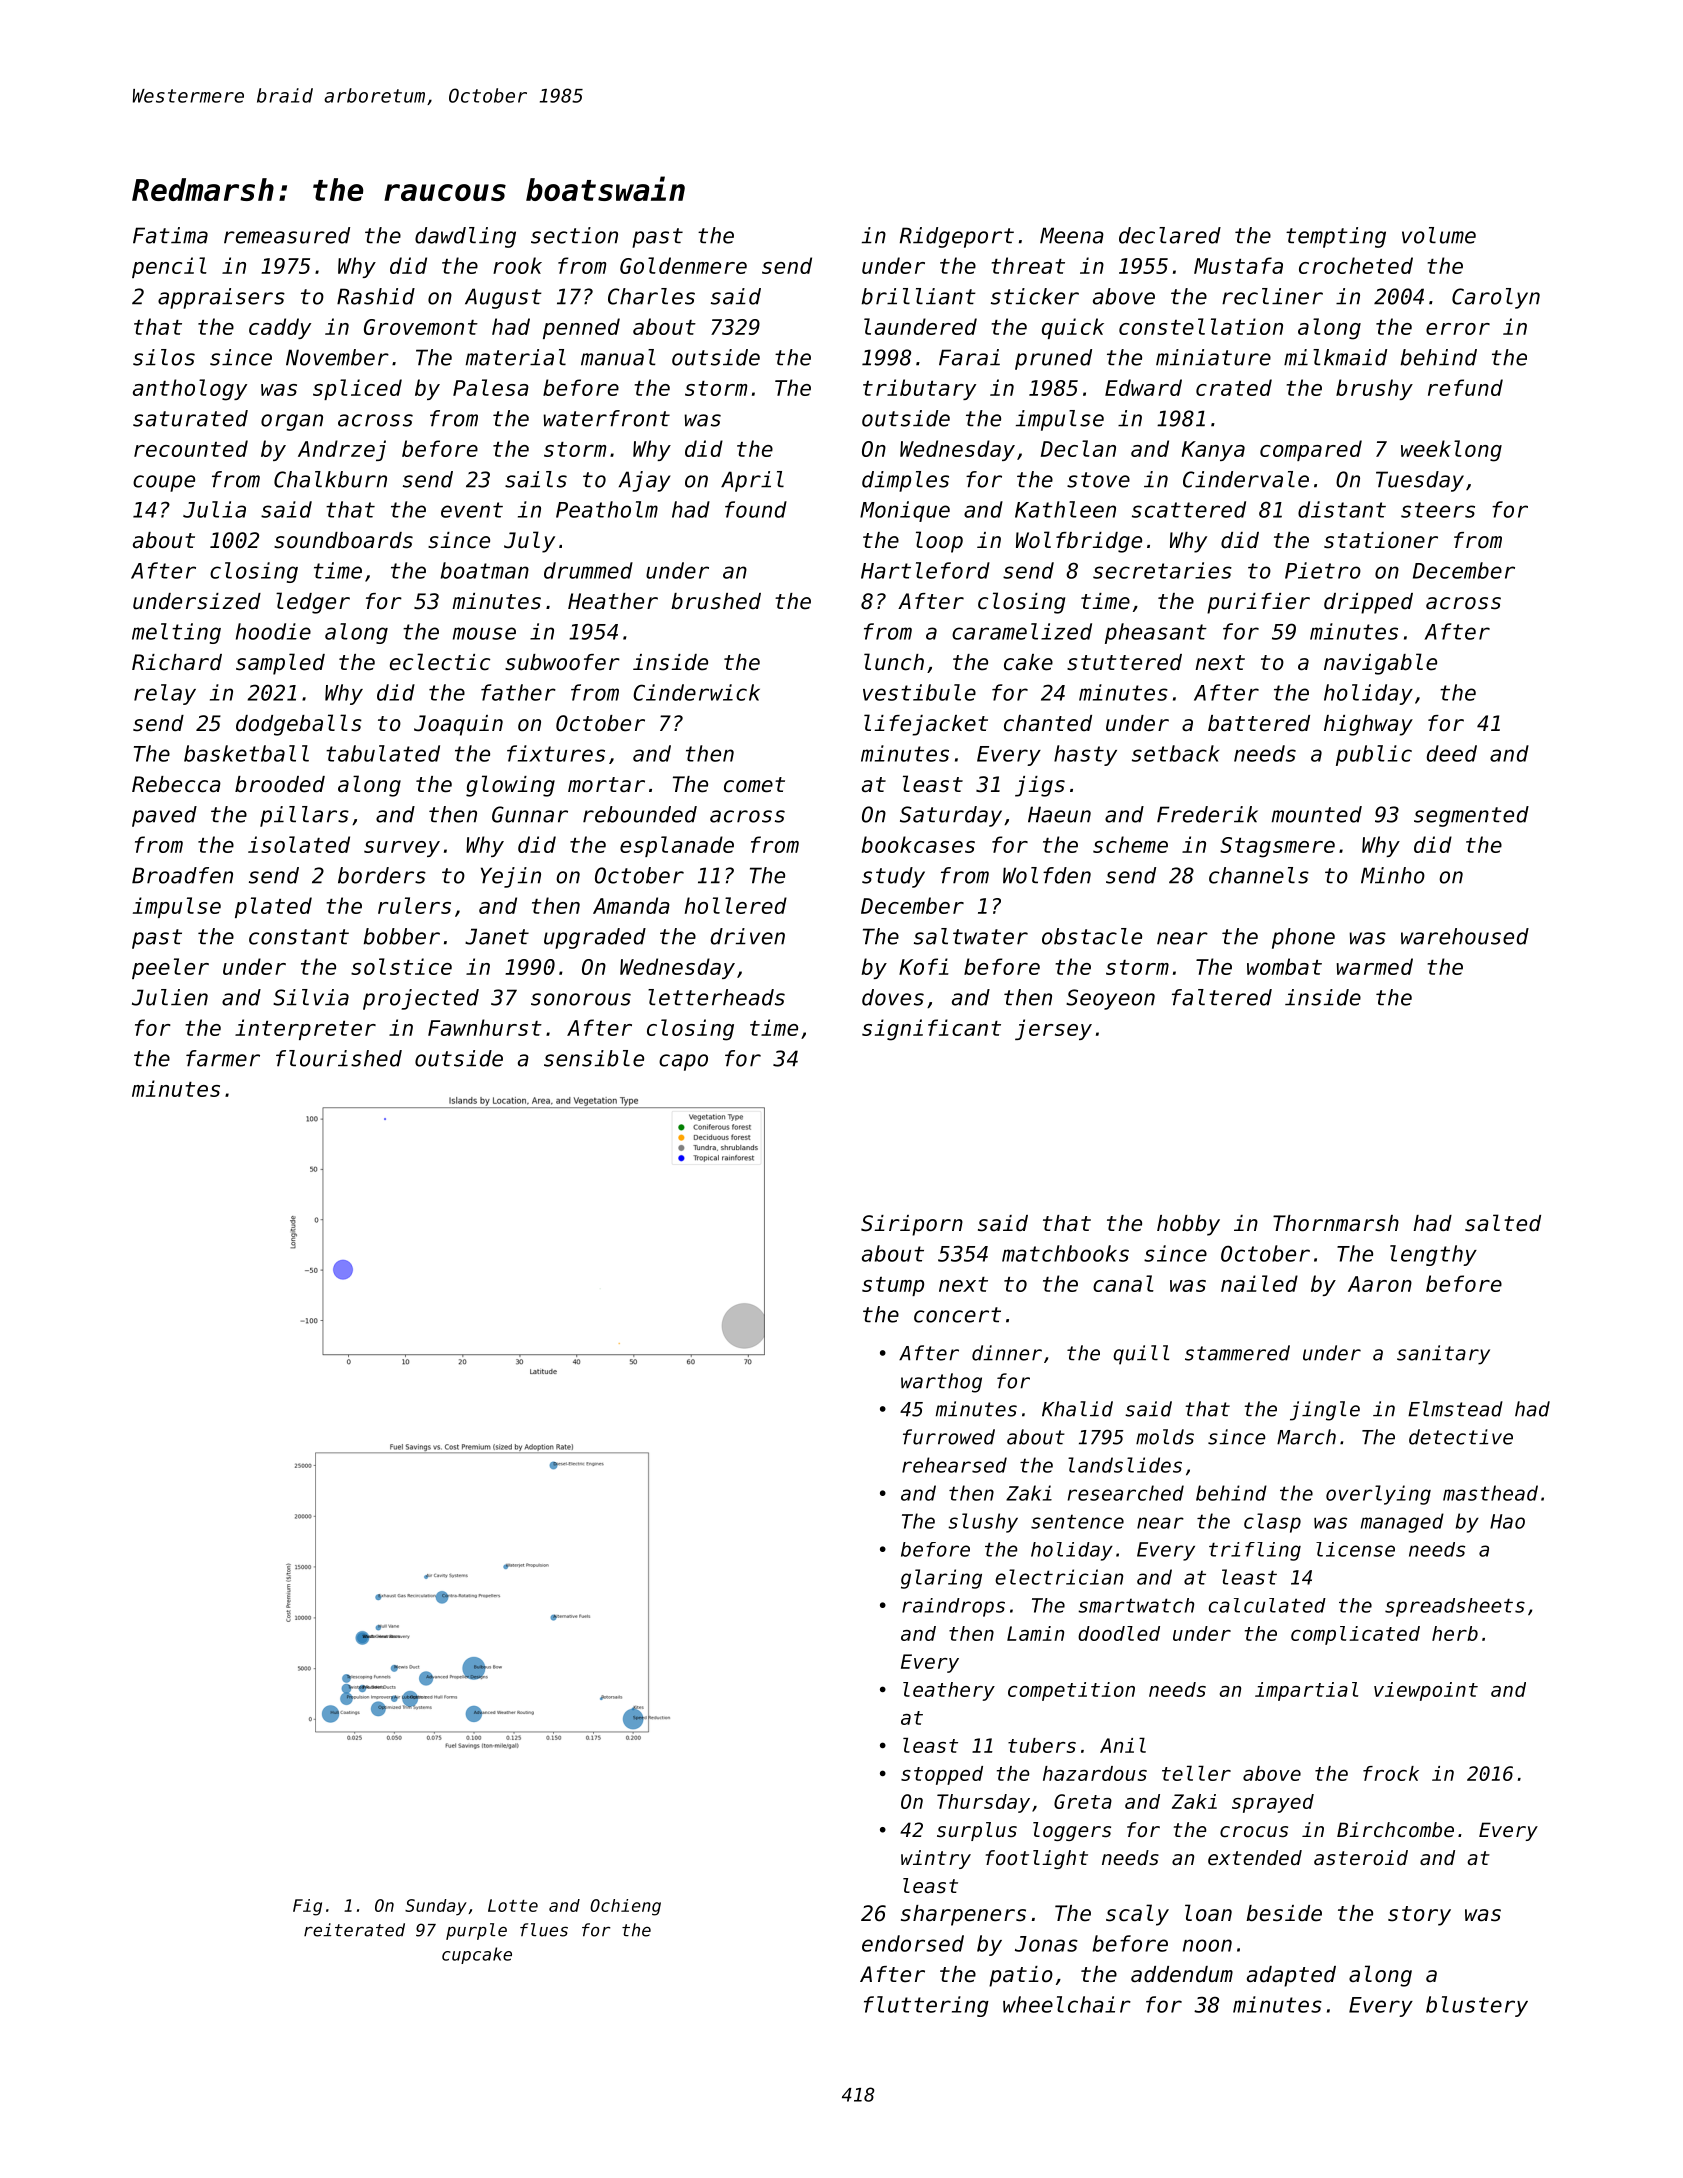 This screenshot has width=1683, height=2178. Describe the element at coordinates (1439, 235) in the screenshot. I see `volume` at that location.
